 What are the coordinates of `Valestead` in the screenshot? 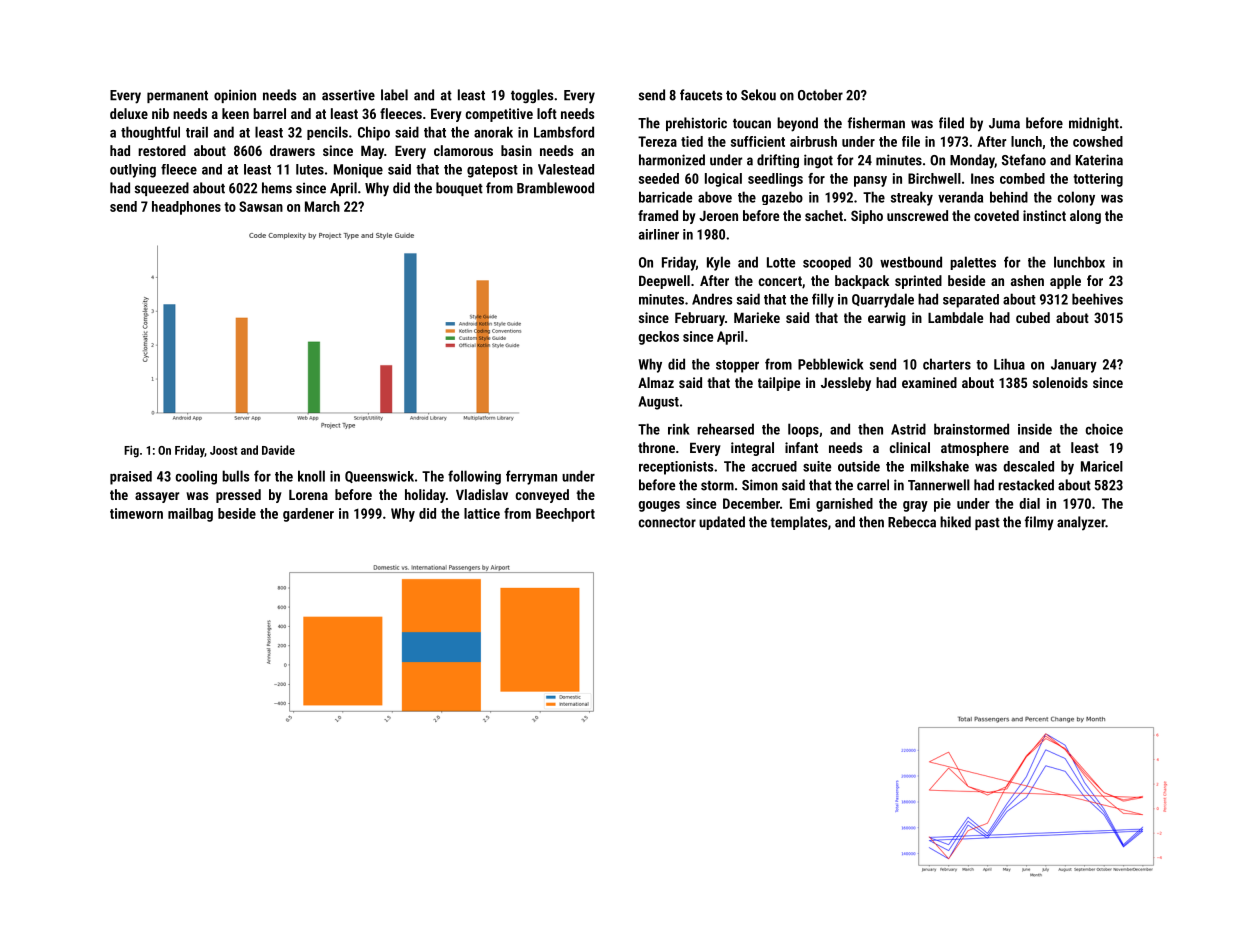 It's located at (566, 169).
